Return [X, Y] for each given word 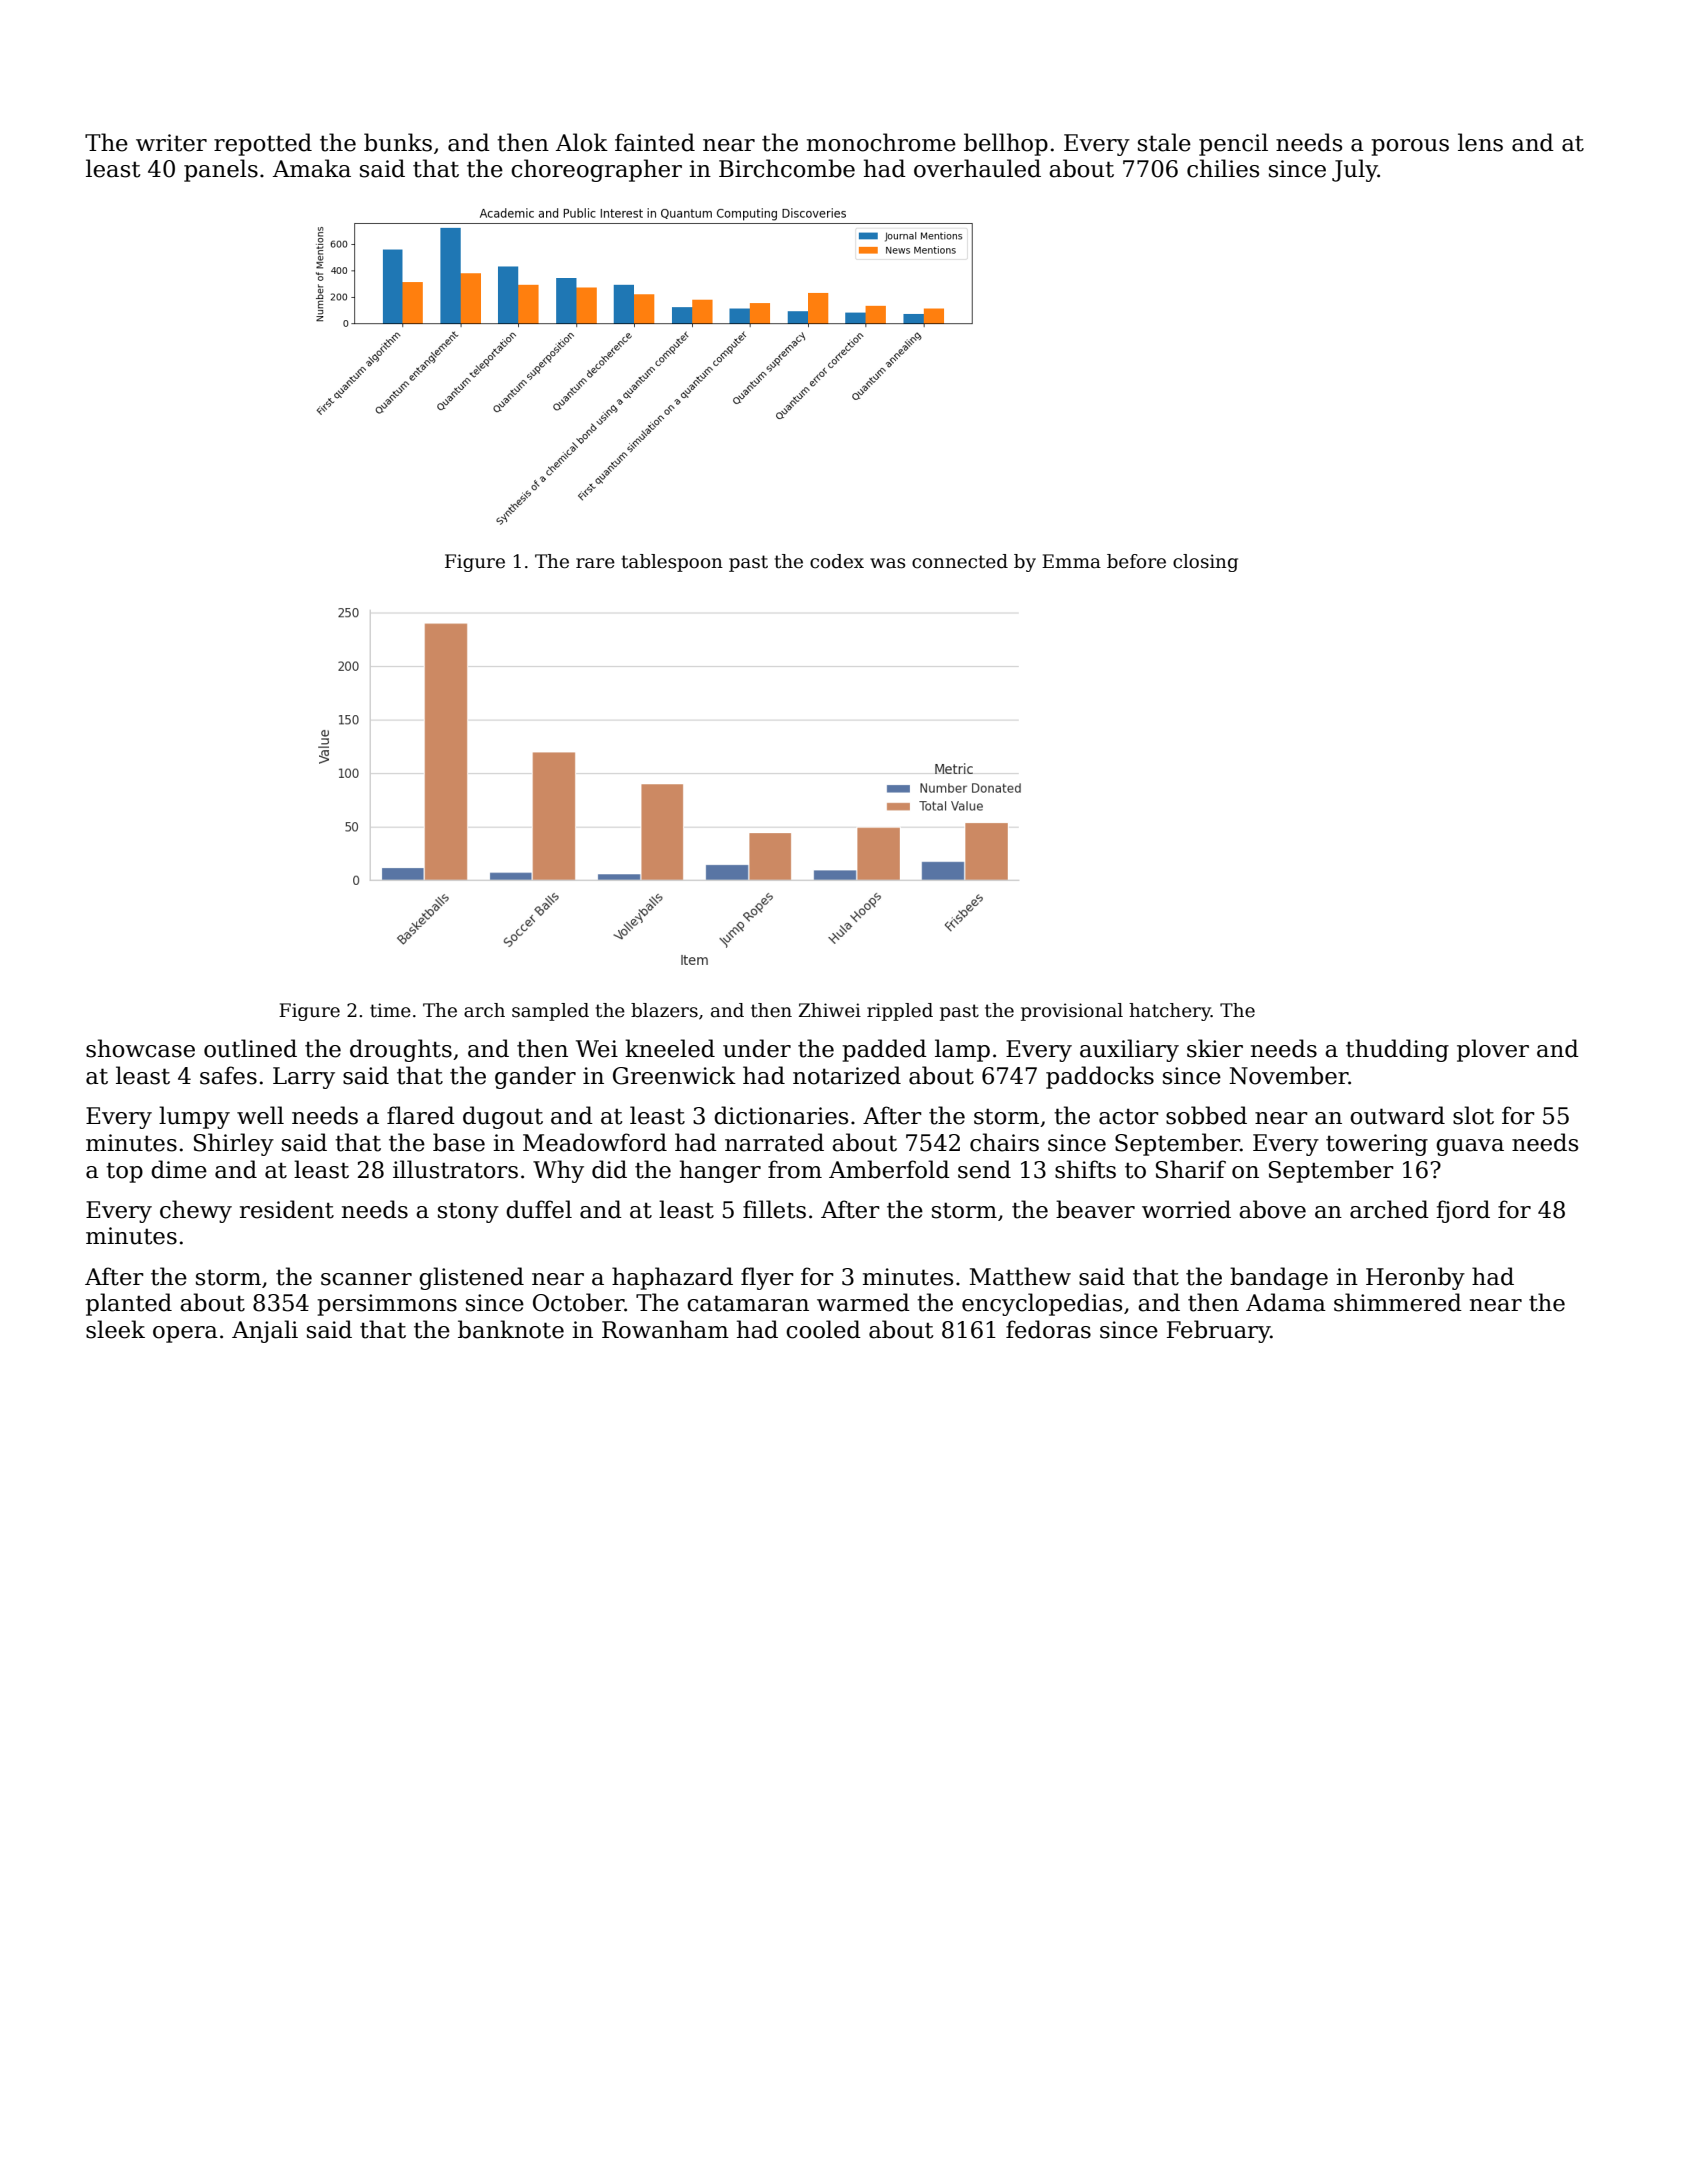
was [887, 563]
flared [421, 1115]
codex [837, 561]
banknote [511, 1329]
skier [1215, 1048]
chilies [1223, 168]
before [1136, 561]
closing [1205, 563]
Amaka [312, 168]
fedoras [1048, 1329]
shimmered [1398, 1302]
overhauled [977, 168]
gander [535, 1077]
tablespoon [672, 563]
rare [595, 563]
